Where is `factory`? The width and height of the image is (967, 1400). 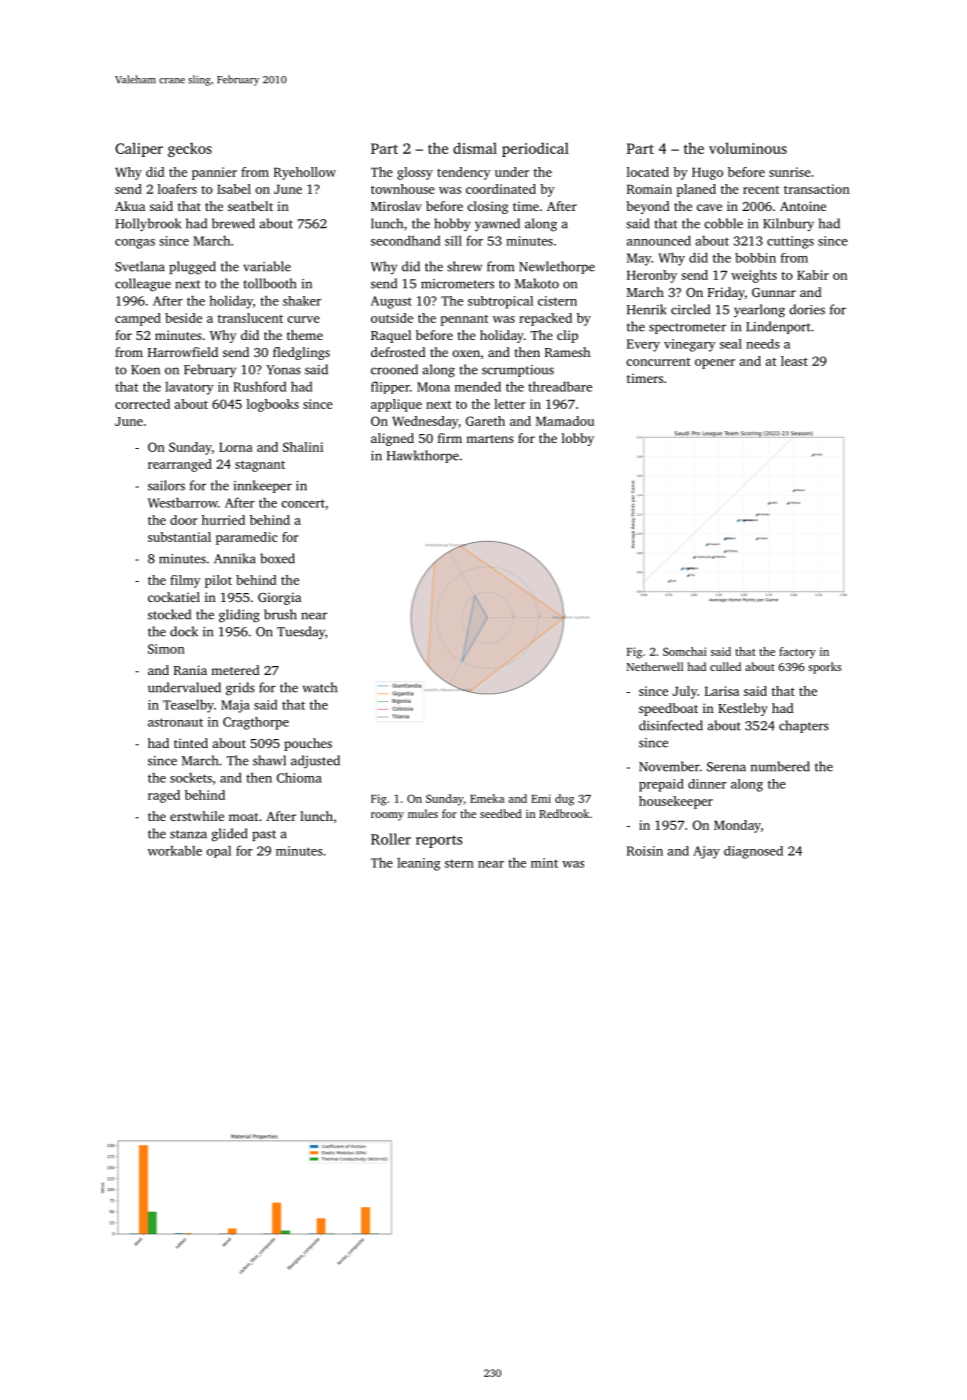
factory is located at coordinates (797, 653).
